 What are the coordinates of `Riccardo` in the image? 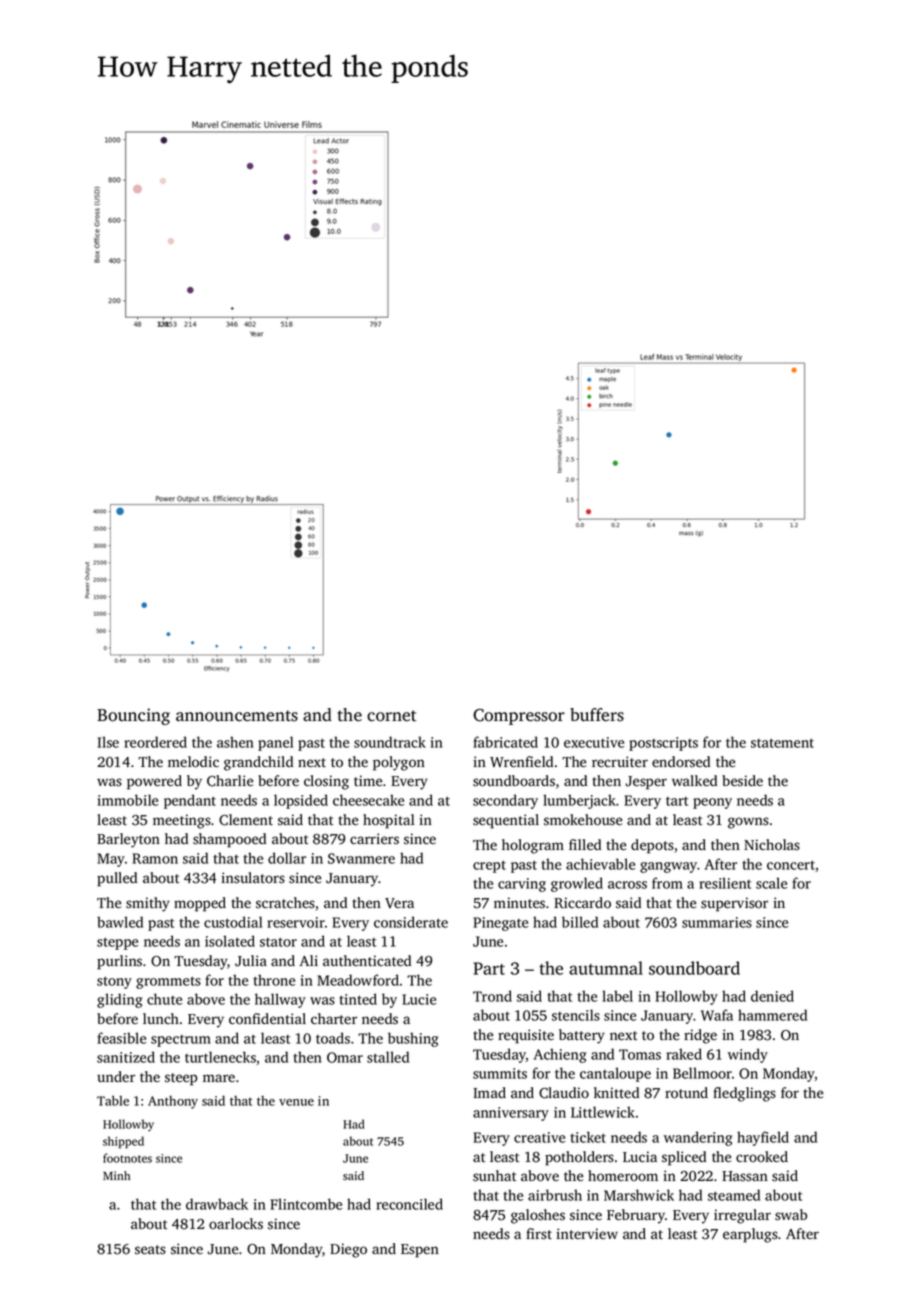 It's located at (582, 903).
